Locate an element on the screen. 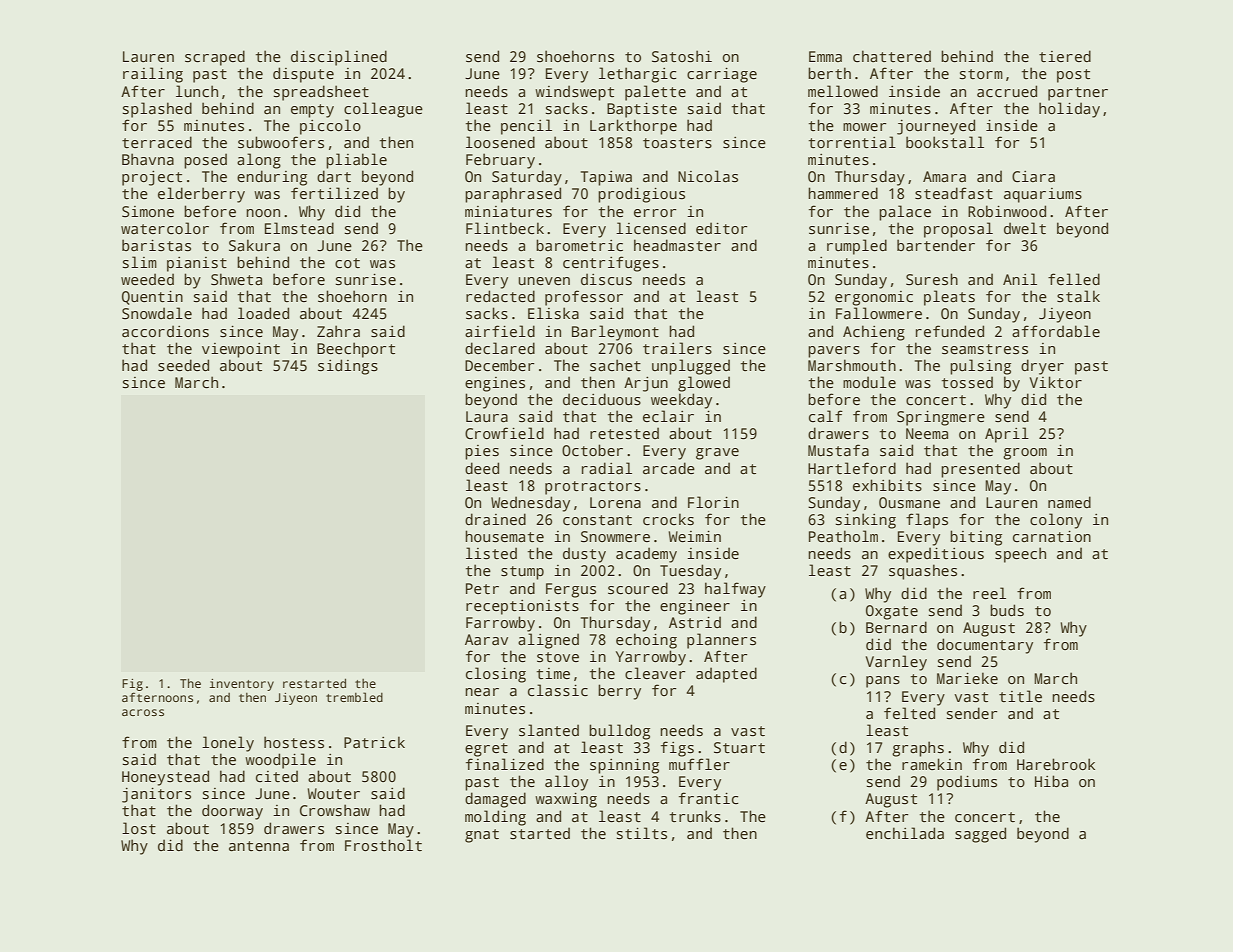  arcade is located at coordinates (669, 468).
